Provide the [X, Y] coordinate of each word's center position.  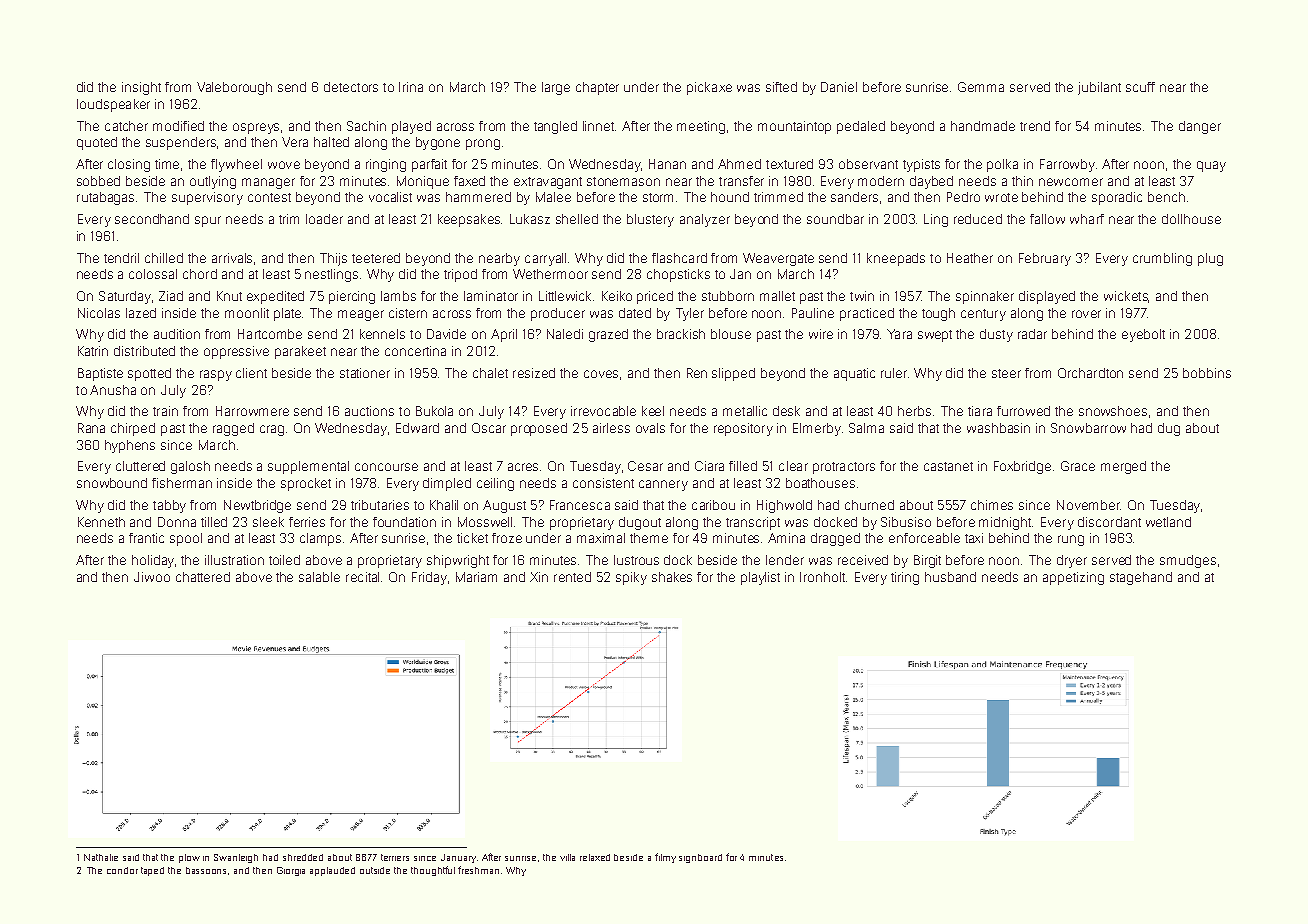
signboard [700, 858]
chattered [203, 577]
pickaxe [709, 88]
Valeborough [234, 88]
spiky [631, 578]
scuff [1140, 87]
